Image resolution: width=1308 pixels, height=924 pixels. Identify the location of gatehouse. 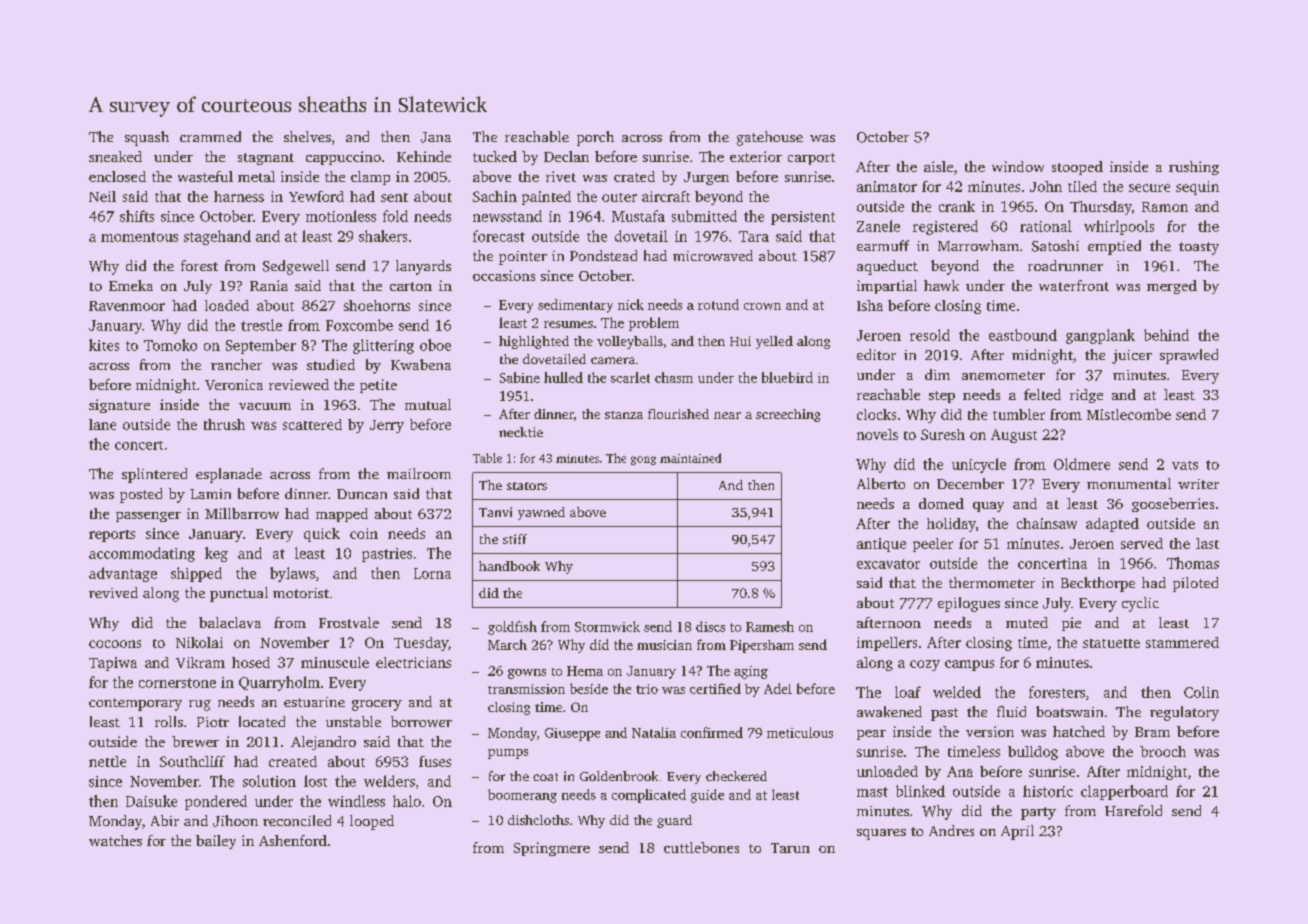
(770, 138).
